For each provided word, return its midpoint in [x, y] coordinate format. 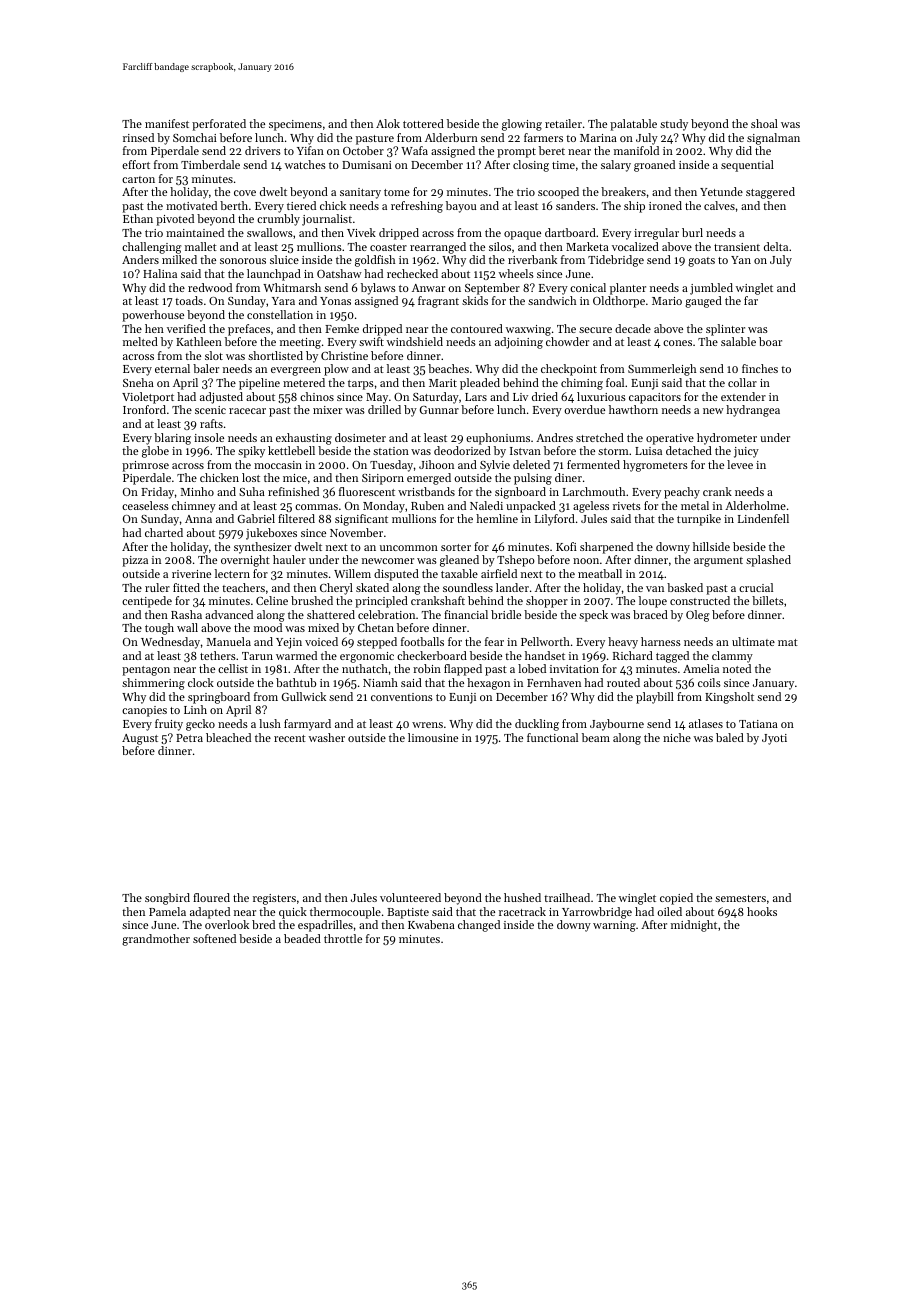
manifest [167, 123]
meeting [300, 343]
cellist [233, 668]
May [377, 398]
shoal [764, 123]
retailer [563, 123]
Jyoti [774, 739]
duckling [537, 725]
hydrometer [727, 439]
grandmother [156, 940]
